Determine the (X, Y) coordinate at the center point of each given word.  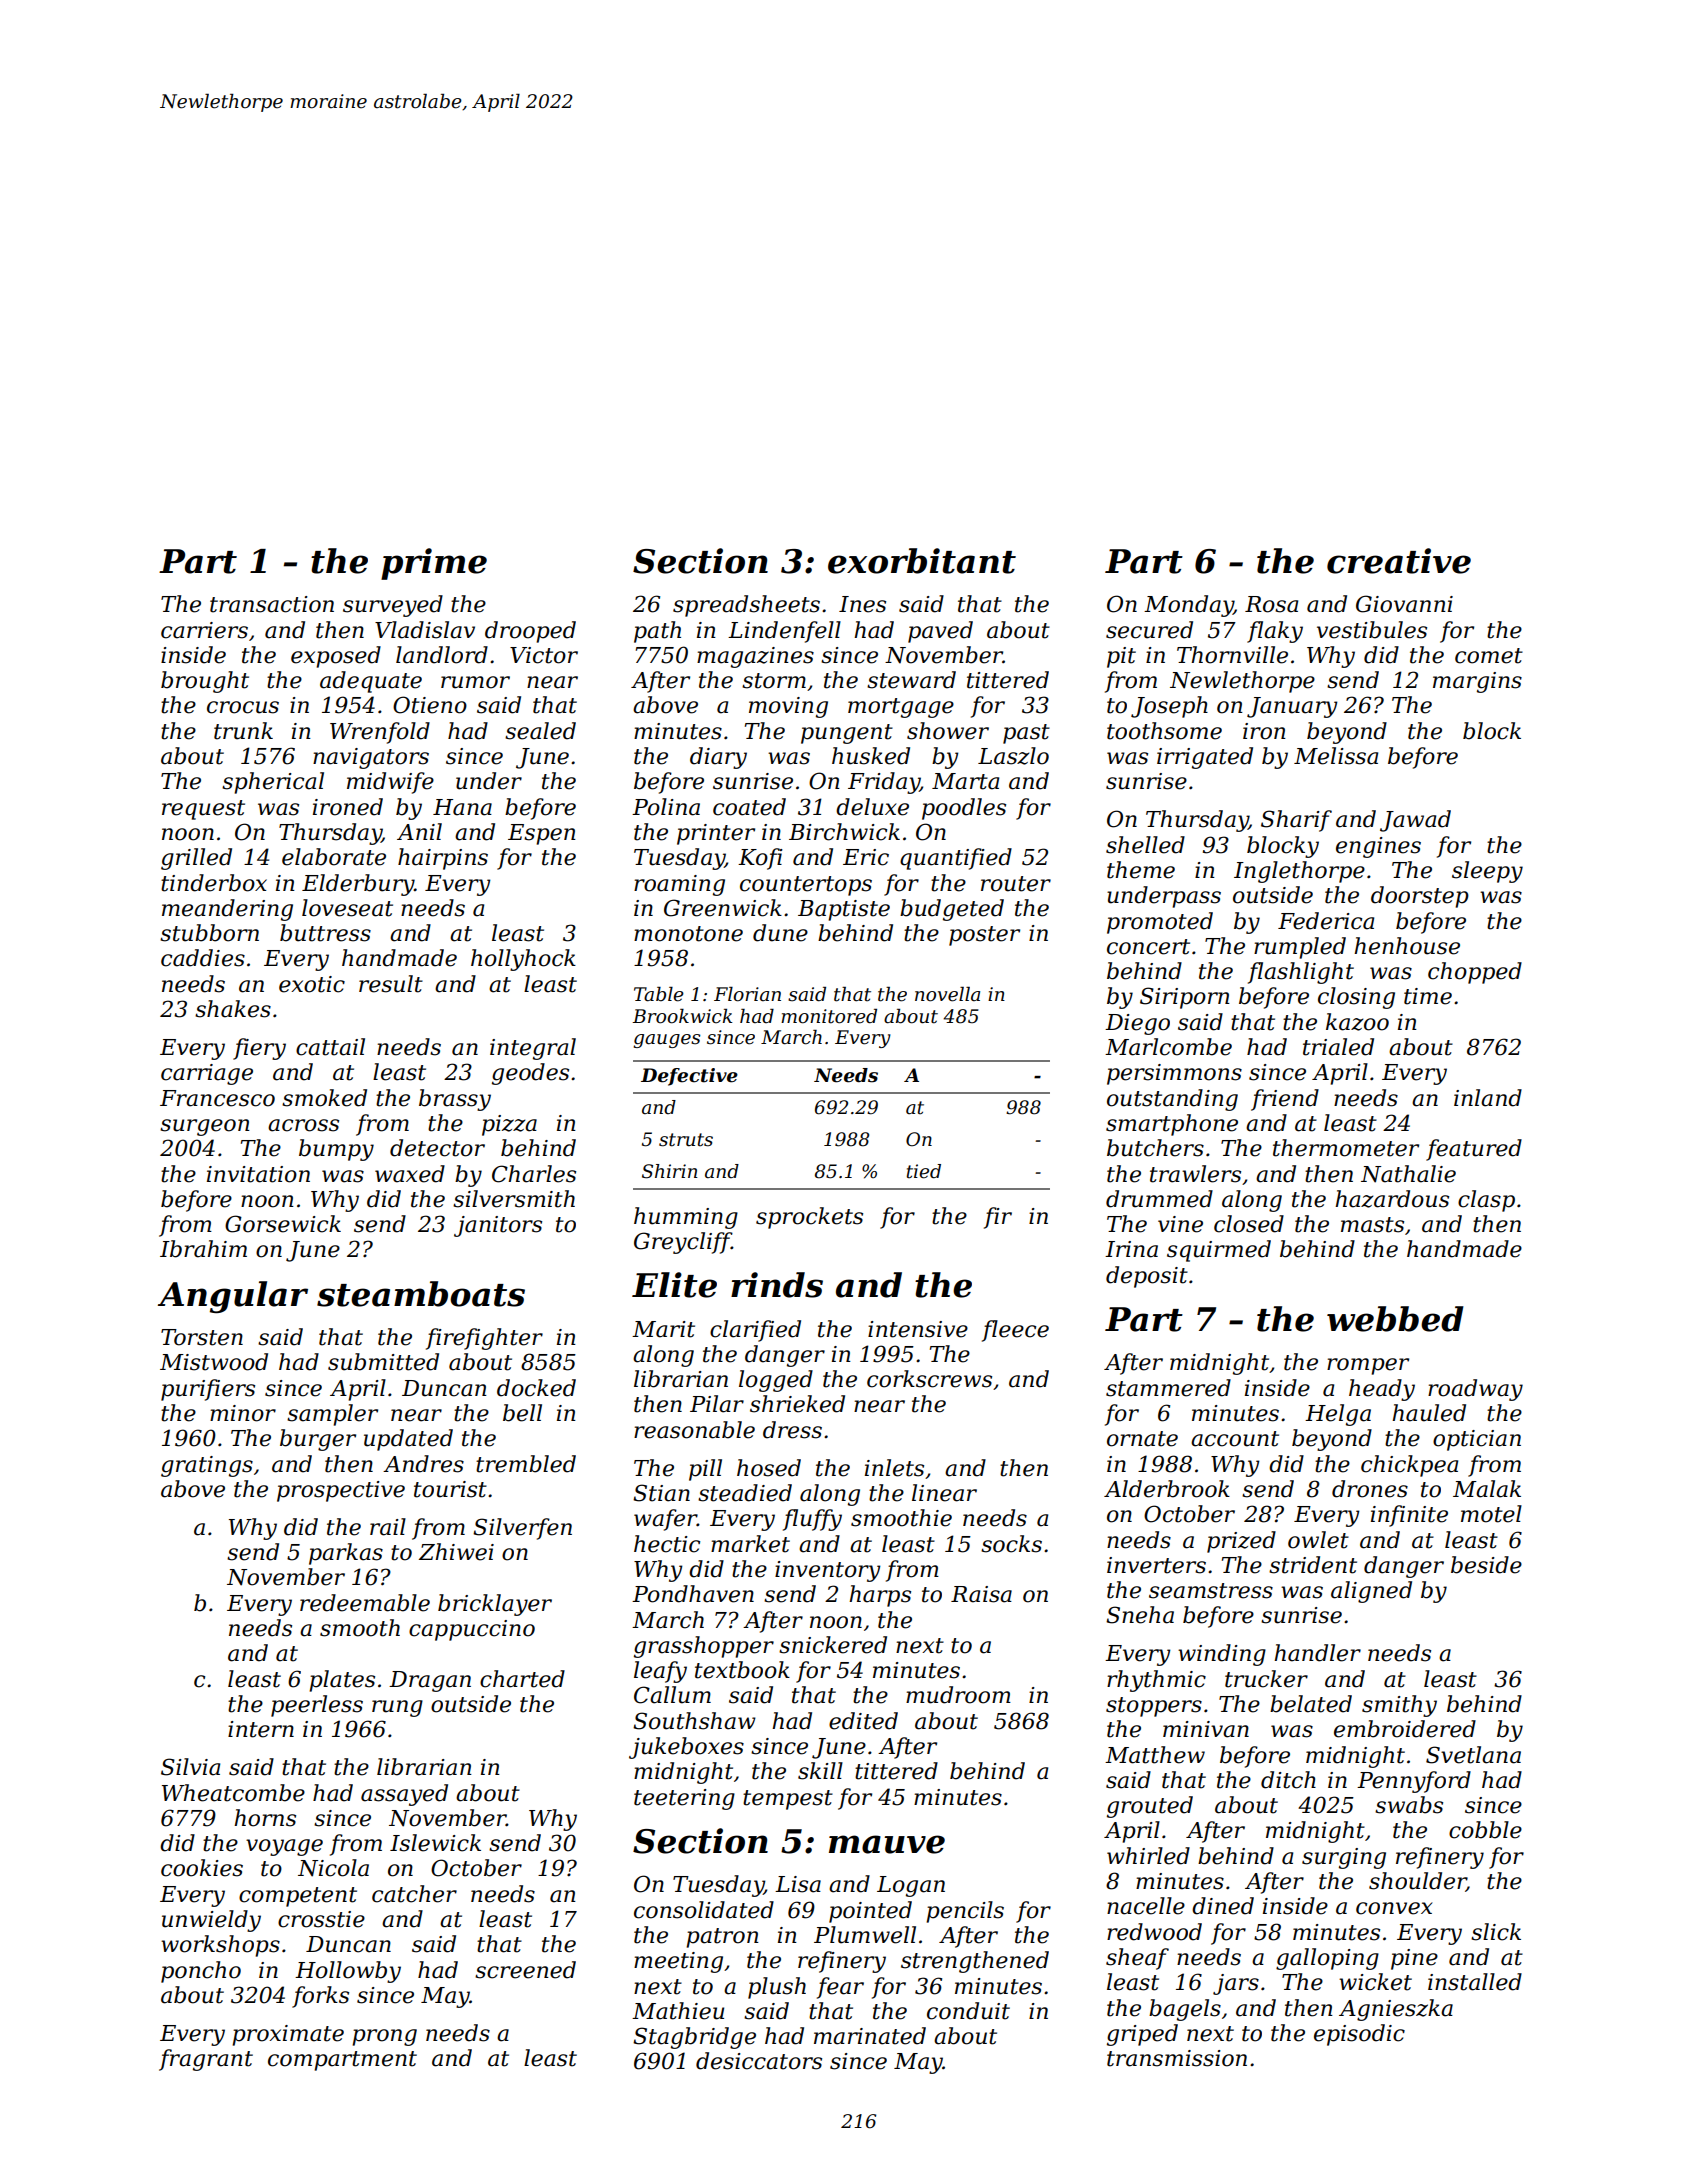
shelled (1145, 845)
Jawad (1415, 821)
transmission (1177, 2058)
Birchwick (844, 832)
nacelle (1146, 1906)
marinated (870, 2036)
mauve (887, 1844)
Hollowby (348, 1972)
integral (533, 1049)
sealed (540, 731)
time (1428, 996)
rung (397, 1708)
